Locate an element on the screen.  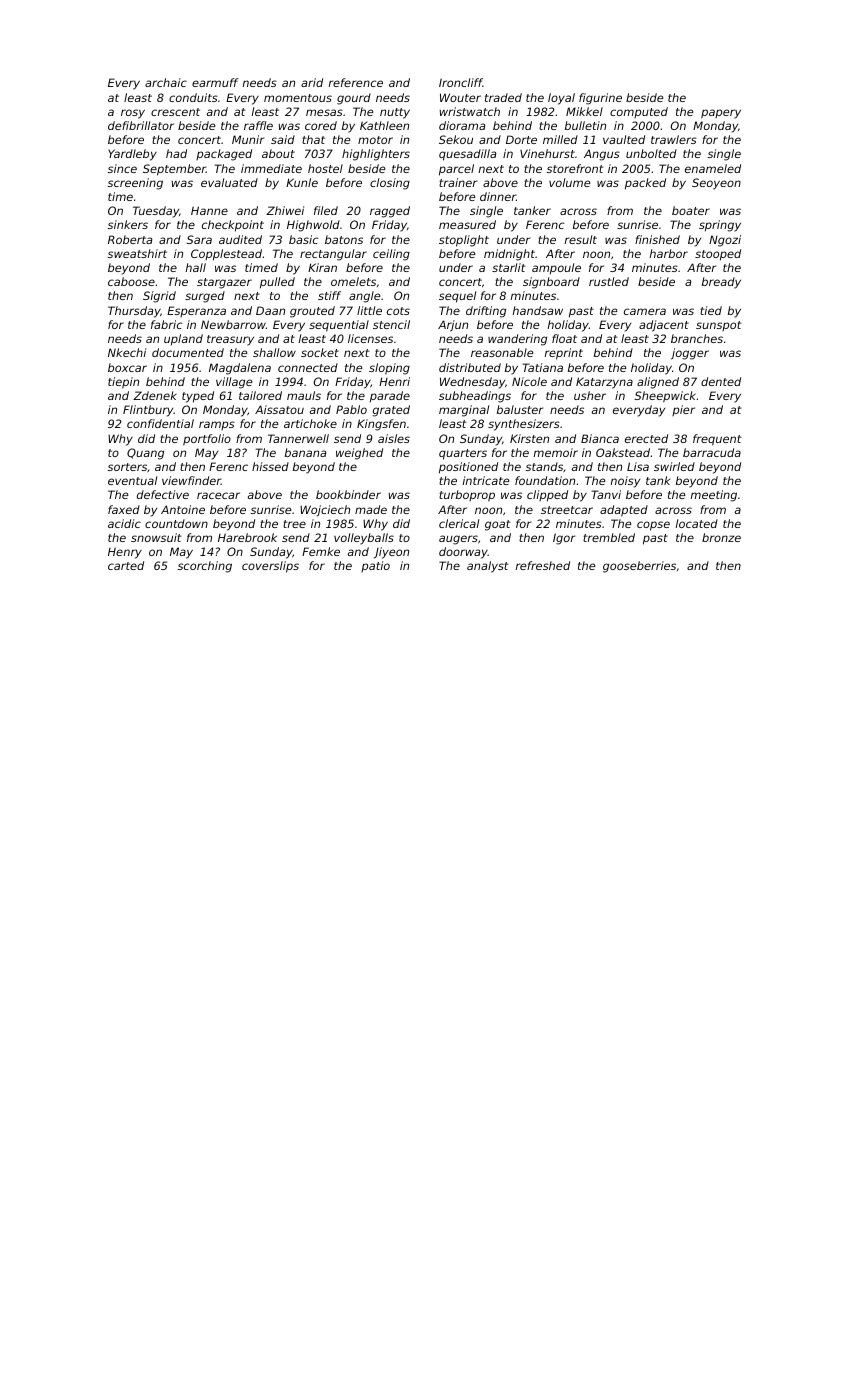
jogger is located at coordinates (690, 354).
